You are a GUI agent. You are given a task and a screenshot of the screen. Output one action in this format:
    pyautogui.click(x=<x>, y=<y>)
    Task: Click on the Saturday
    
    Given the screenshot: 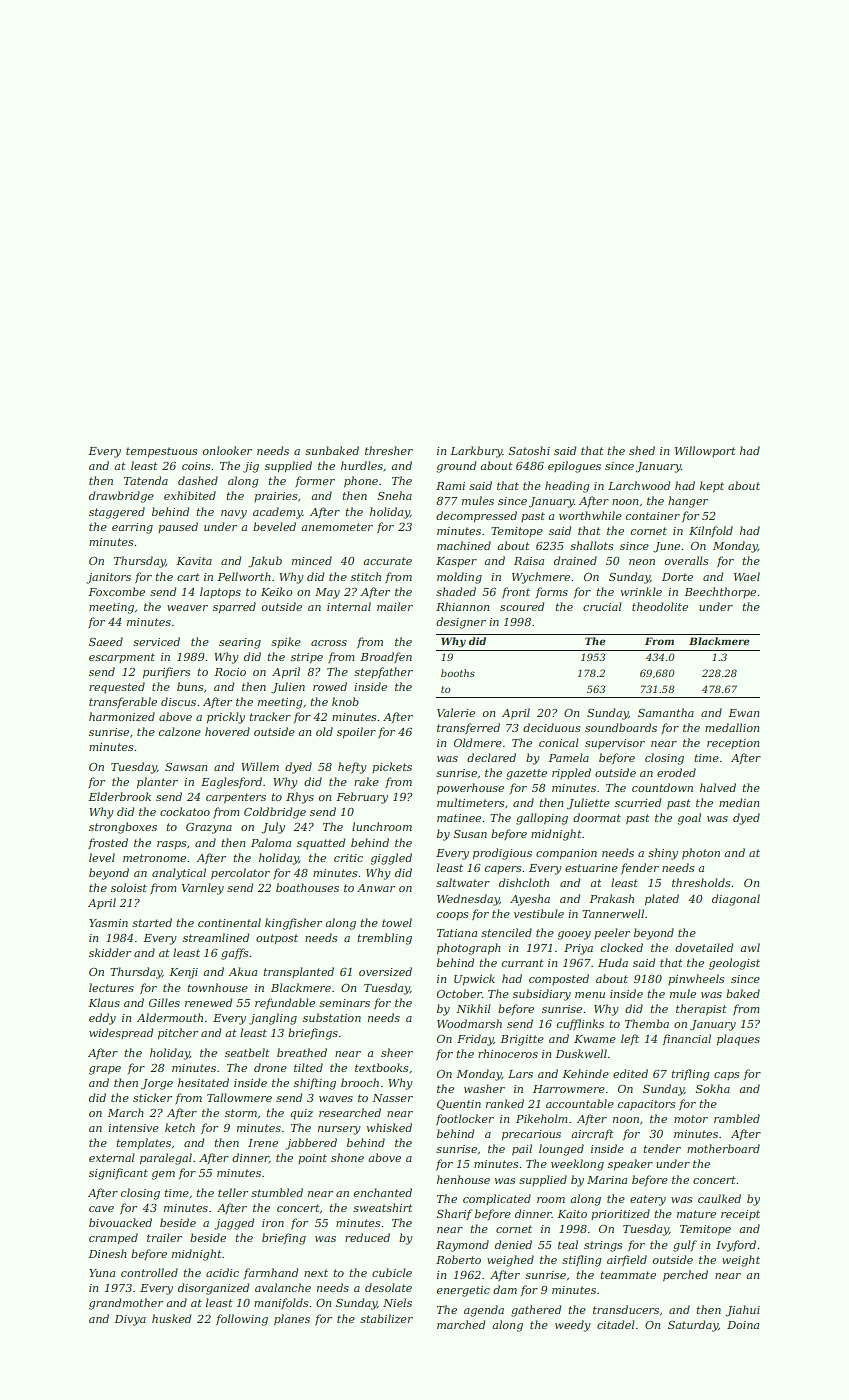 What is the action you would take?
    pyautogui.click(x=693, y=1326)
